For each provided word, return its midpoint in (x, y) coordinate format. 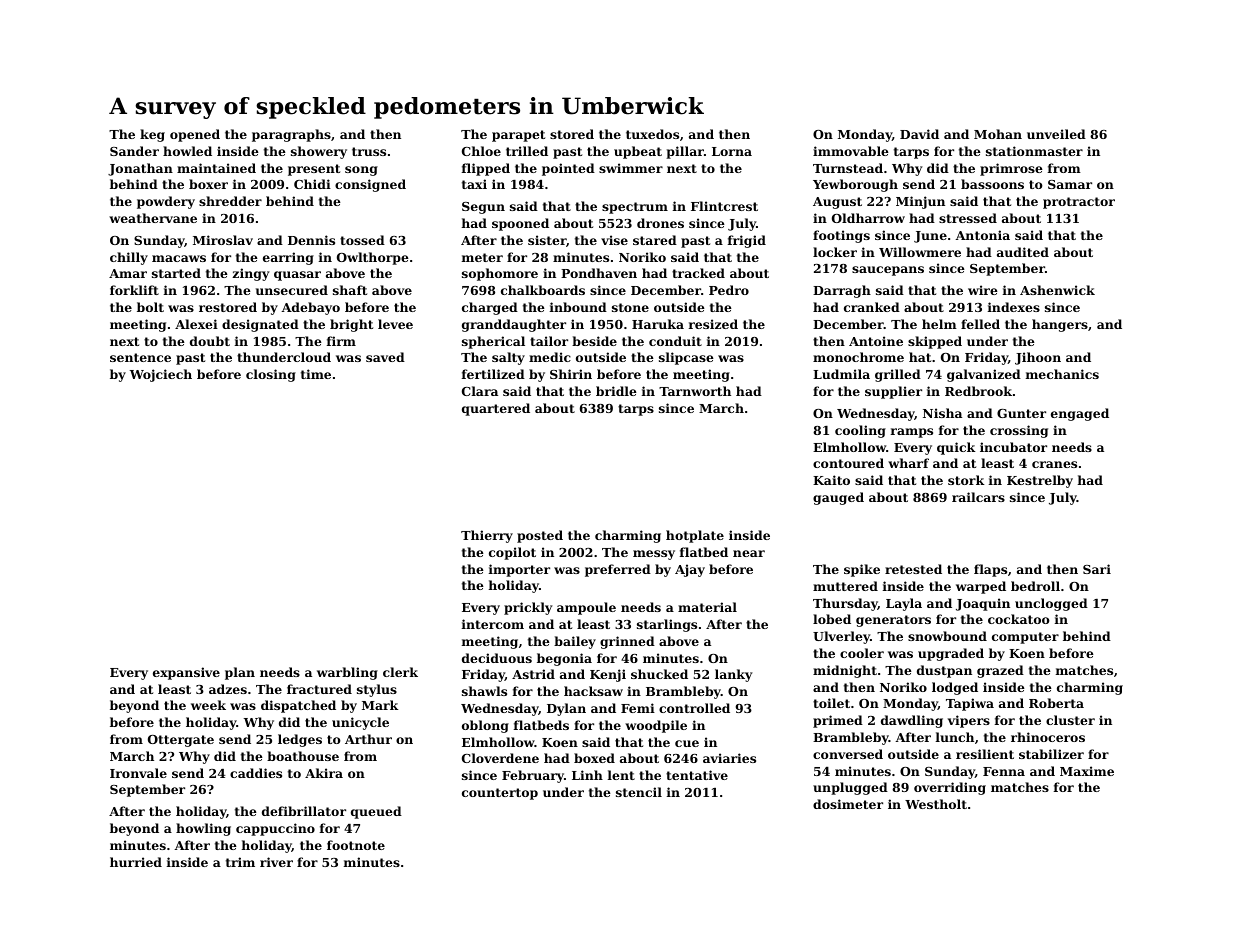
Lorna (732, 151)
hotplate (695, 536)
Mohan (998, 134)
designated (260, 325)
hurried (136, 862)
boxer (208, 184)
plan (240, 673)
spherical (493, 342)
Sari (1097, 569)
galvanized (984, 375)
